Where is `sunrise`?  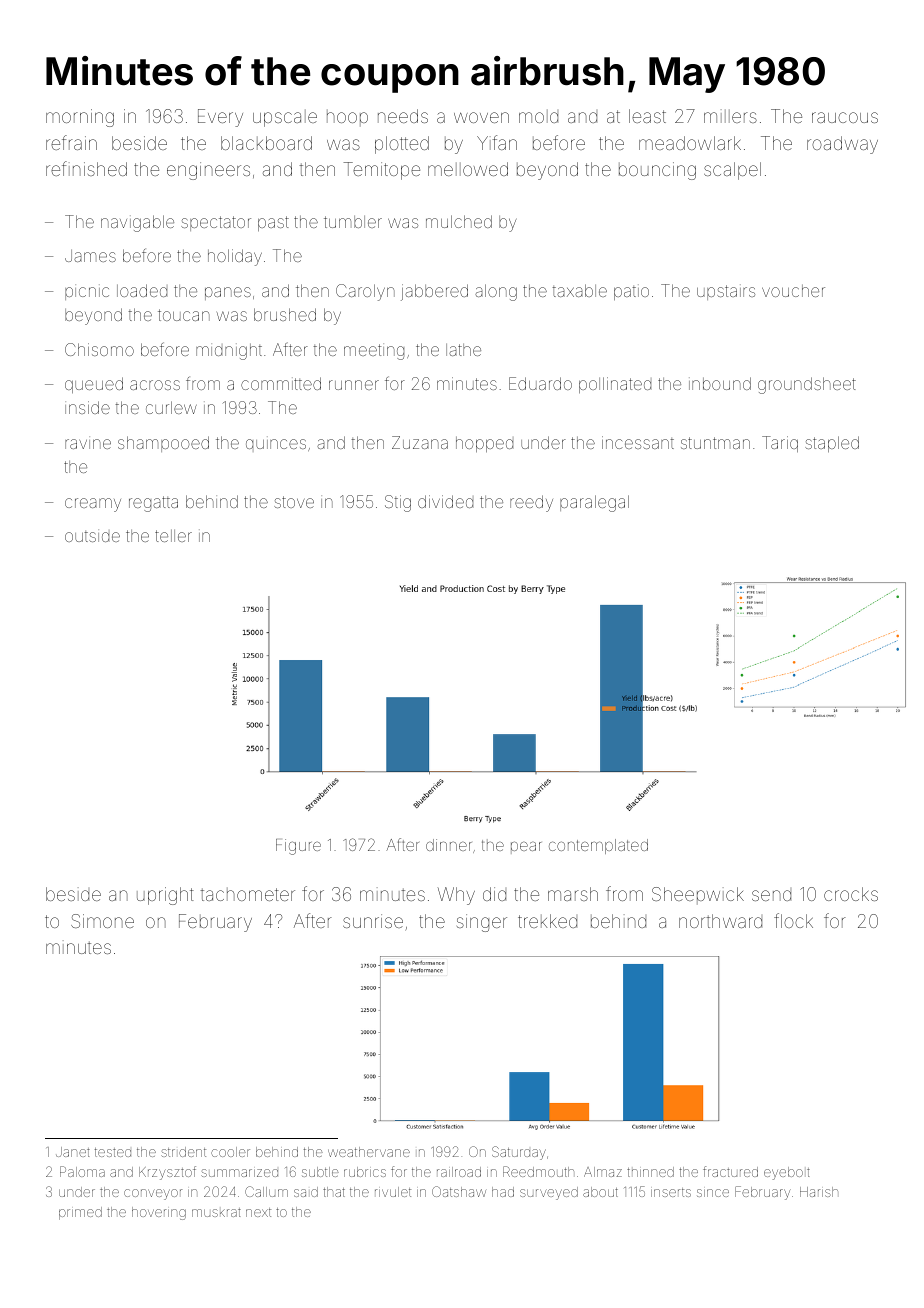
sunrise is located at coordinates (373, 921).
